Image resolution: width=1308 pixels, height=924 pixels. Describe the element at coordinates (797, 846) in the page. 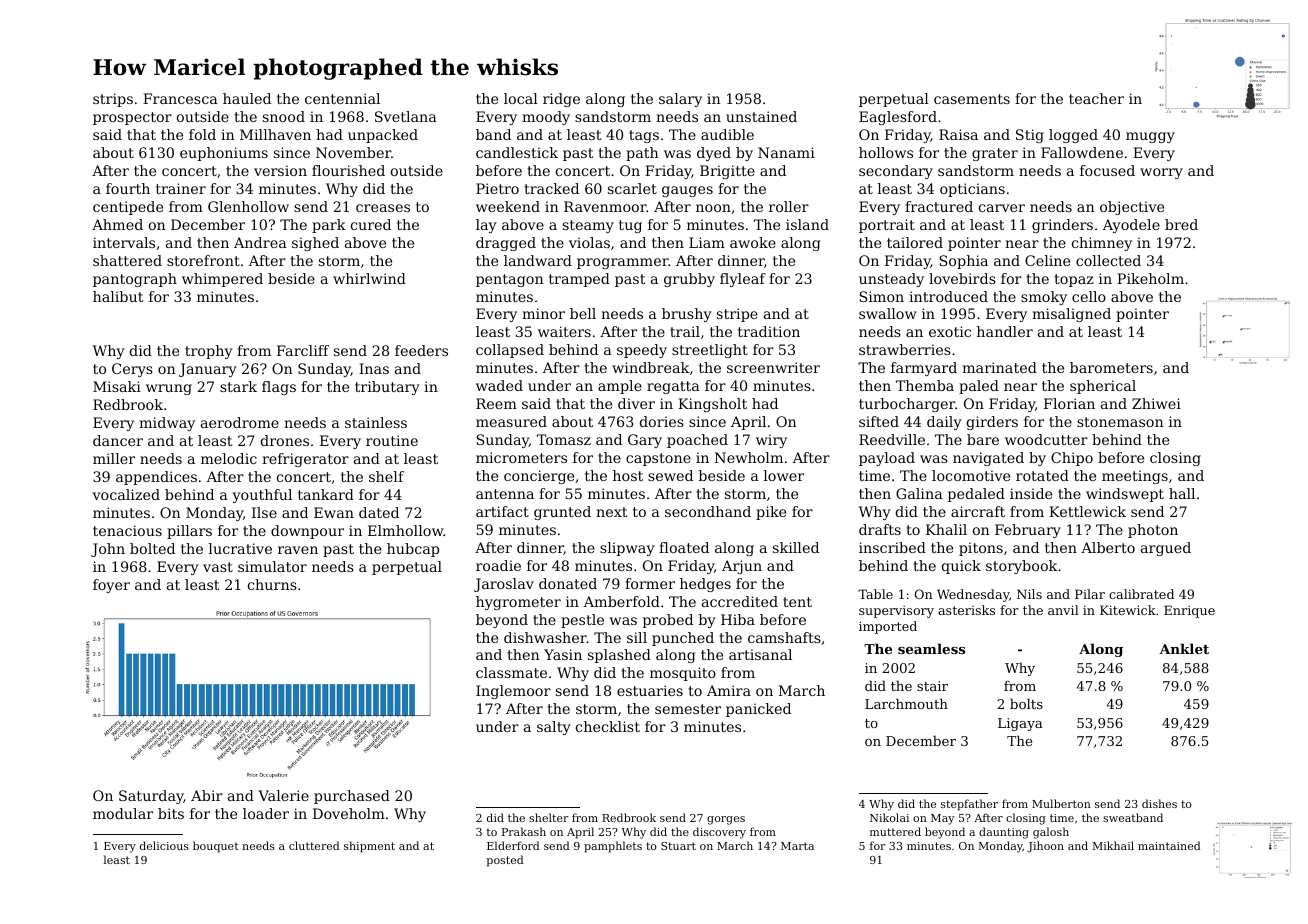

I see `Marta` at that location.
